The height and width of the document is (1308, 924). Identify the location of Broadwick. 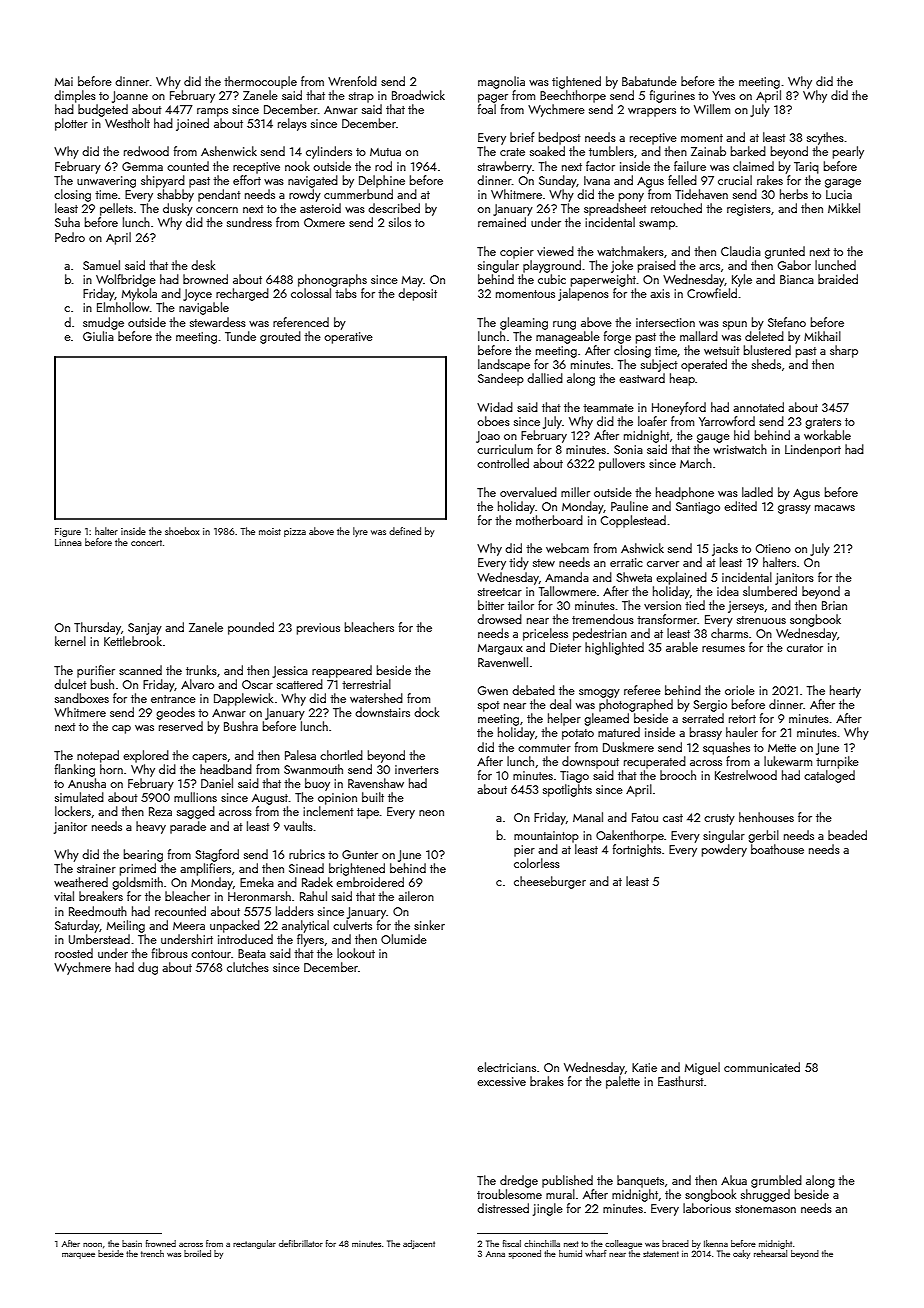
(418, 95).
